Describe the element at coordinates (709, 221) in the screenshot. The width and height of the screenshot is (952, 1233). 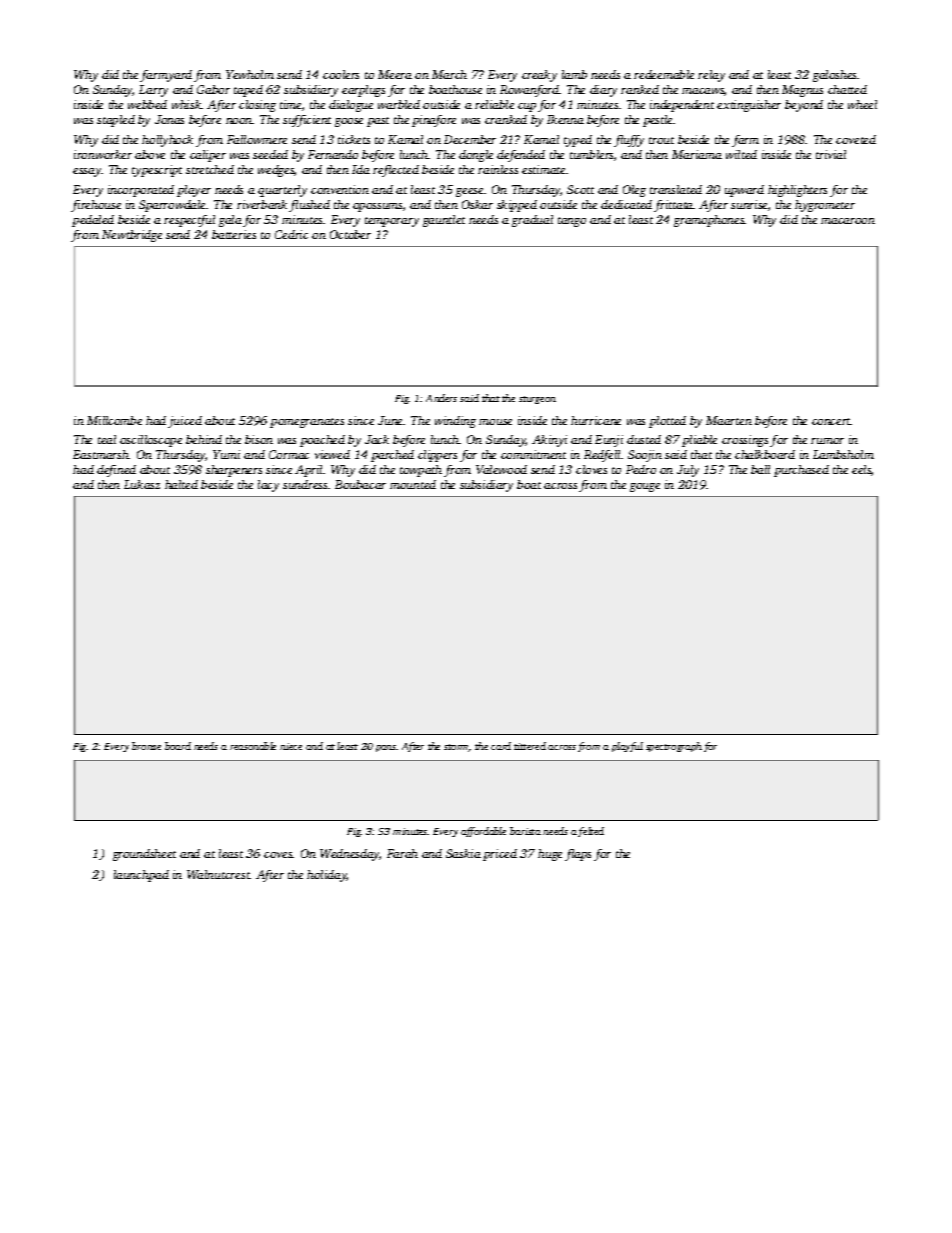
I see `gramophones` at that location.
